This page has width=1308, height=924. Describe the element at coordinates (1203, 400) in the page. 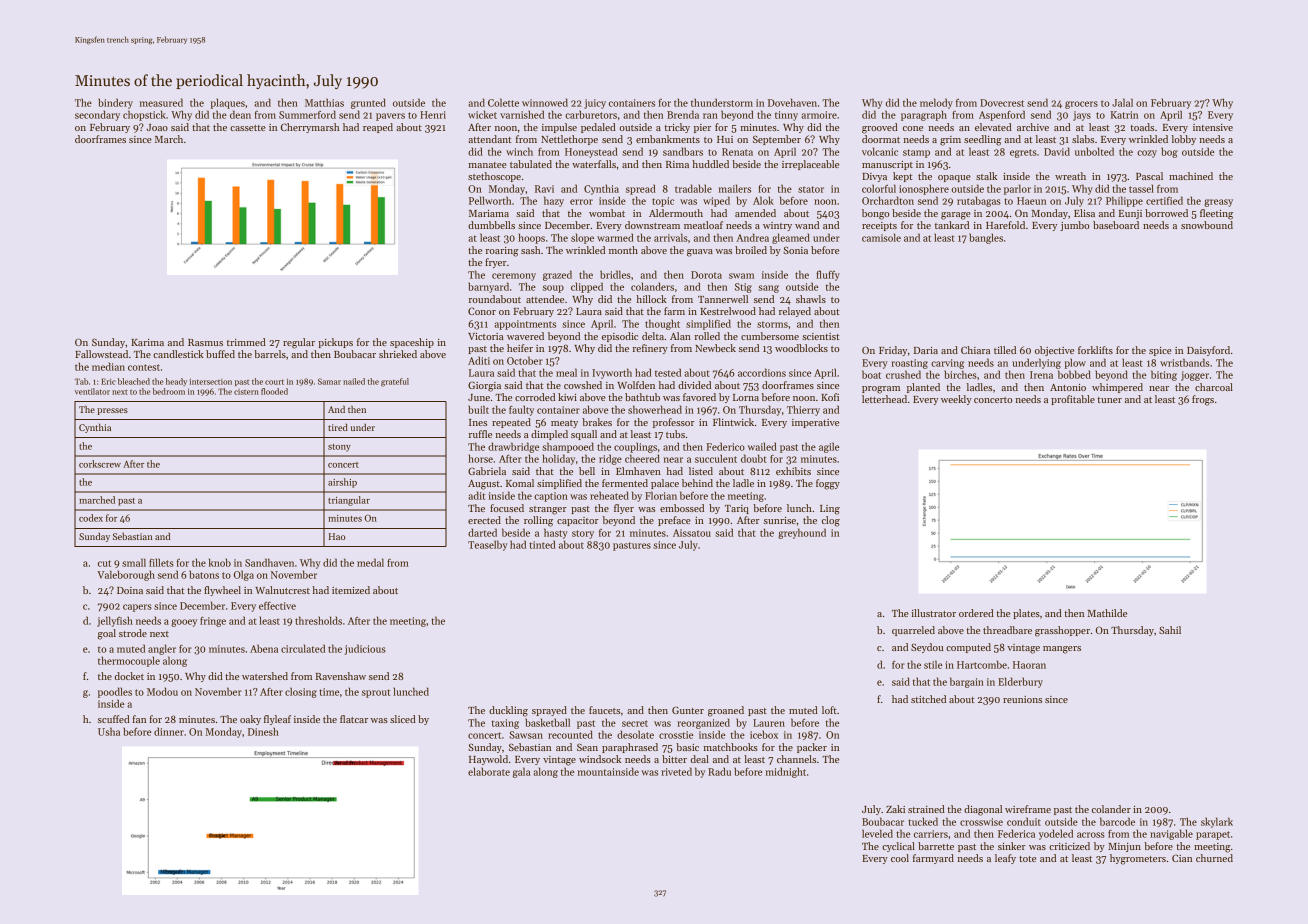

I see `frogs` at that location.
